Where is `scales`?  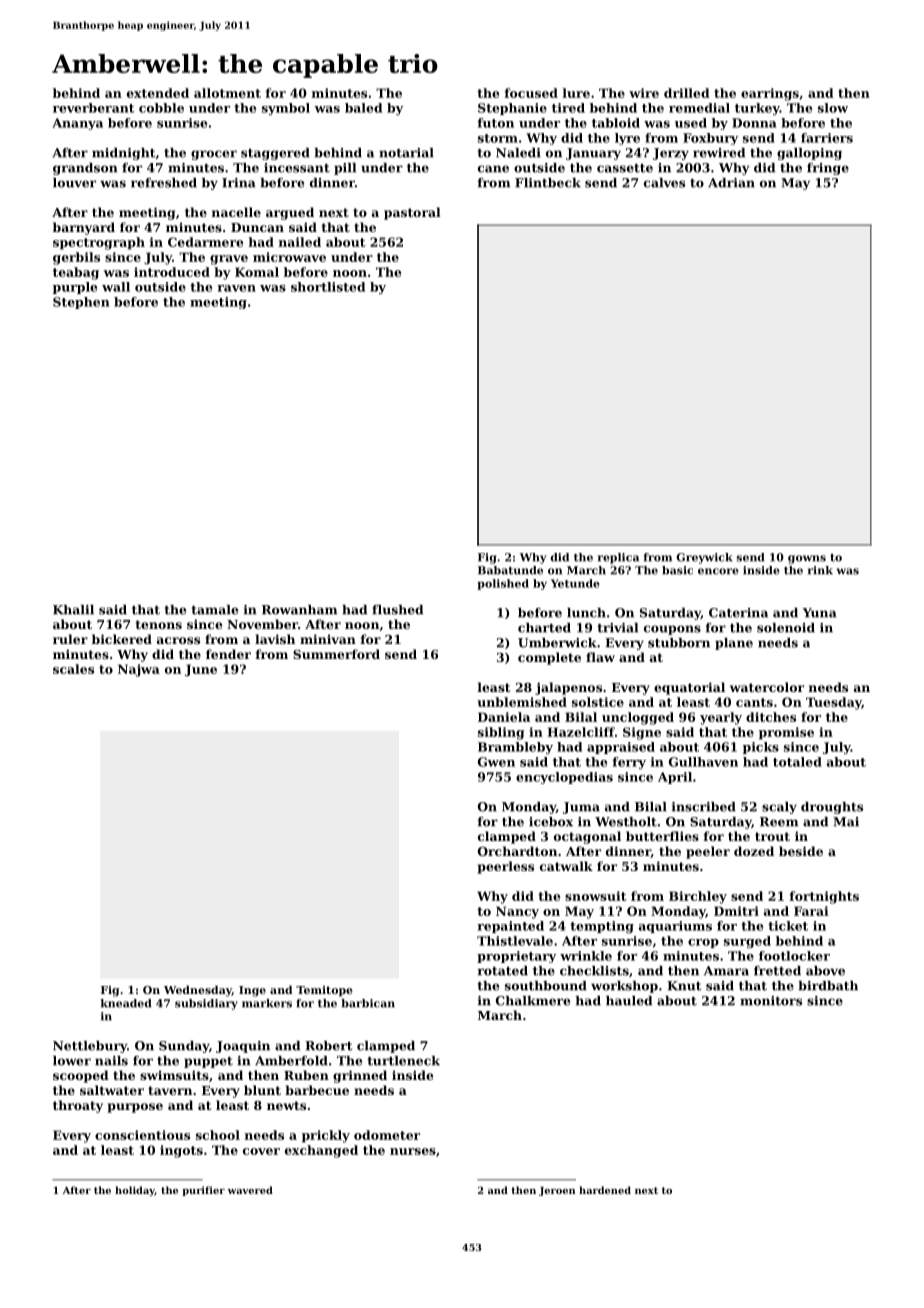 scales is located at coordinates (73, 669).
